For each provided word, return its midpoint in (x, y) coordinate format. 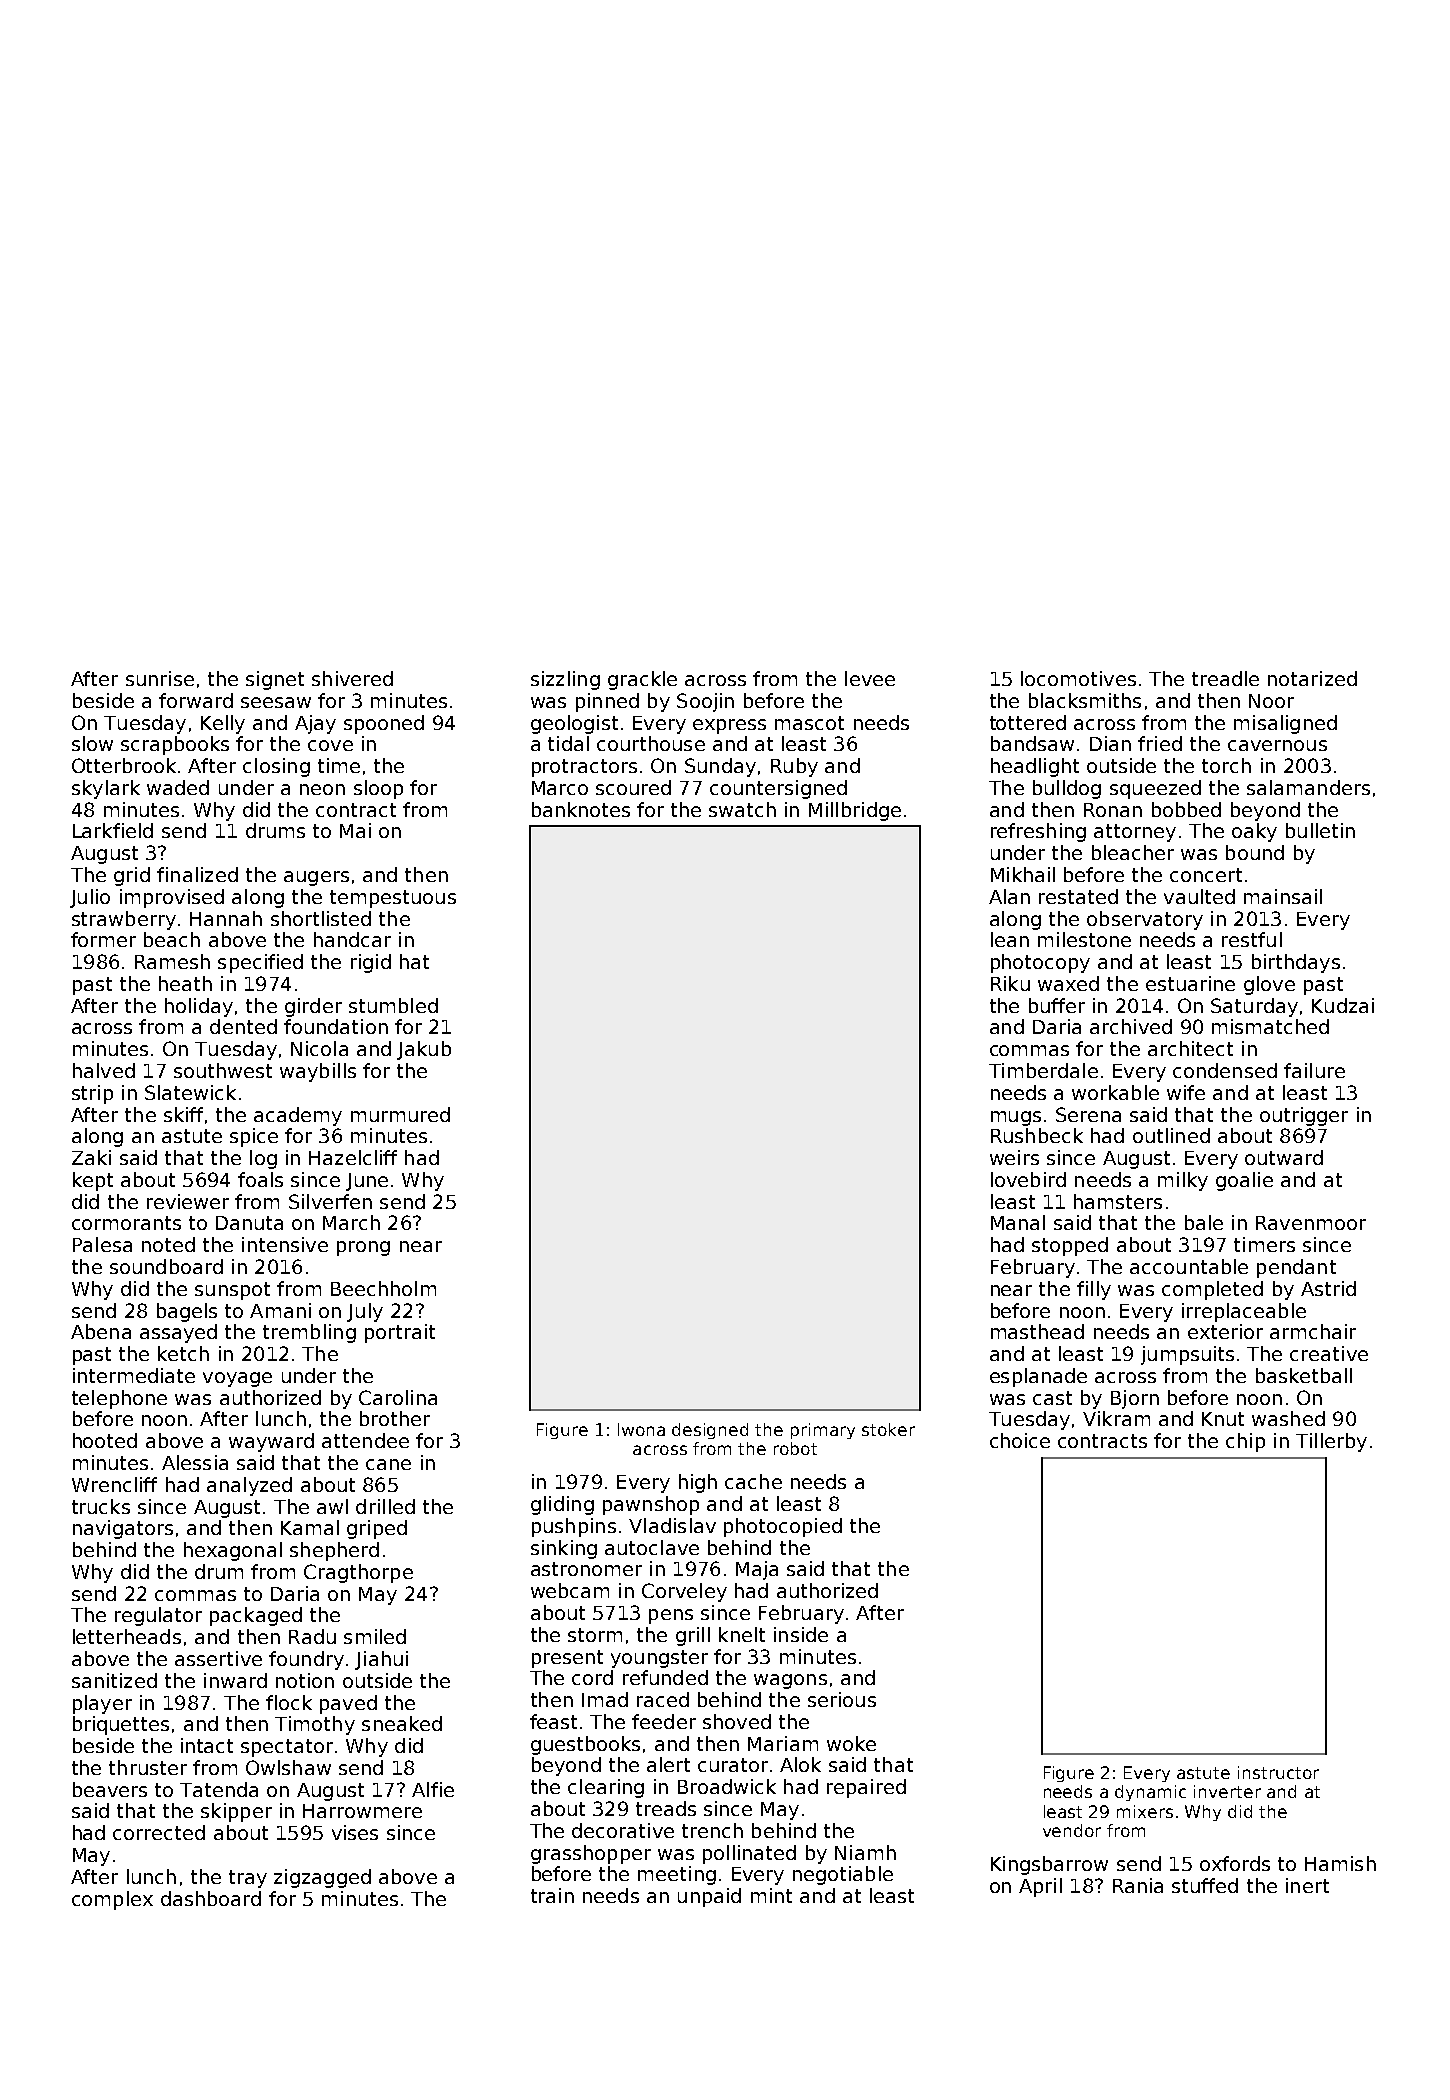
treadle (1225, 678)
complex (112, 1900)
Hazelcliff (353, 1157)
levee (870, 678)
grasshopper (591, 1854)
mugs (1016, 1118)
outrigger (1304, 1116)
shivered (352, 678)
